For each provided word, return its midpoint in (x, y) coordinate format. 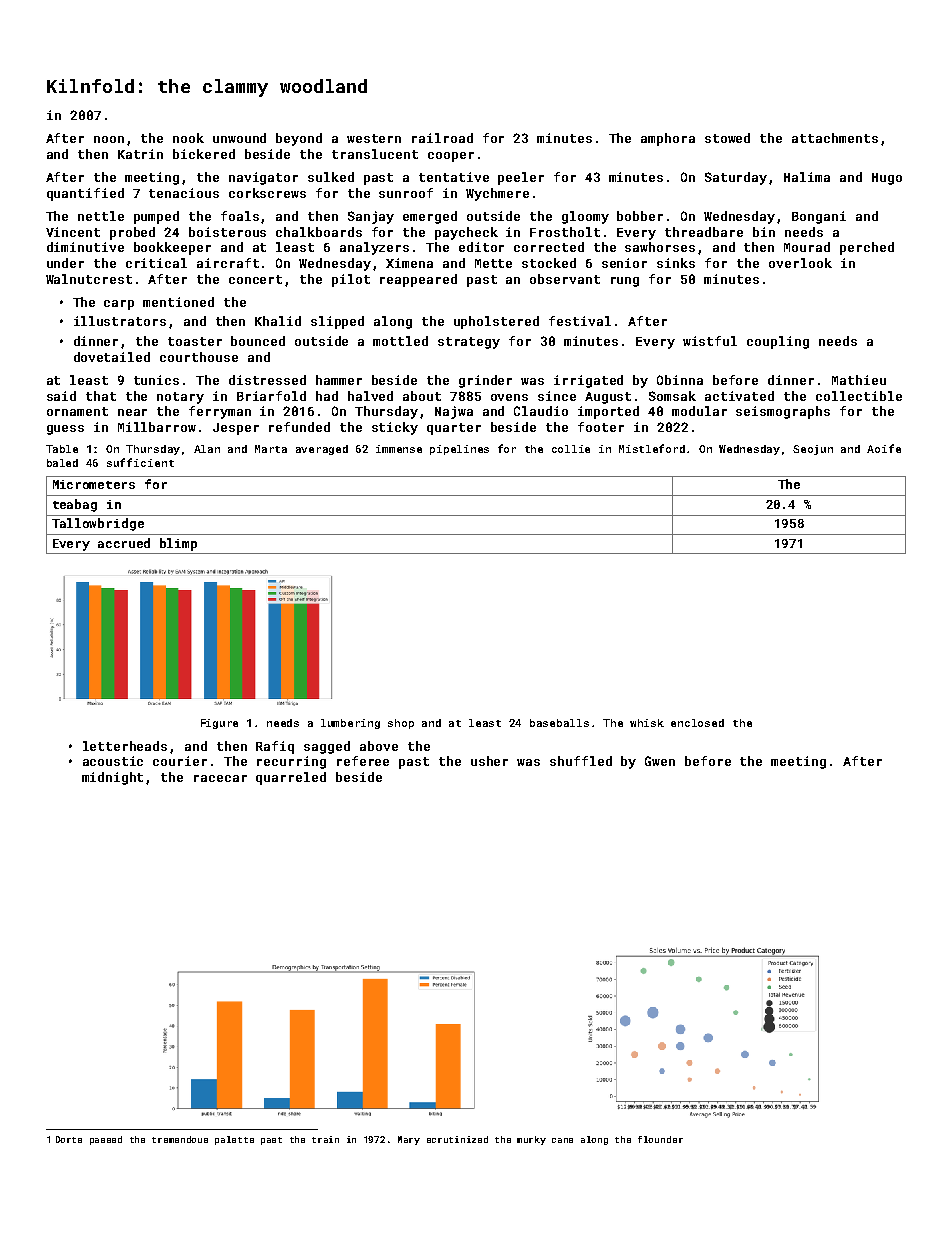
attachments (835, 138)
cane (562, 1140)
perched (867, 248)
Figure (219, 724)
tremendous (180, 1139)
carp (119, 305)
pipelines (459, 450)
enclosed (697, 723)
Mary (409, 1140)
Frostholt (565, 232)
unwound (239, 138)
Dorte (69, 1139)
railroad (442, 138)
